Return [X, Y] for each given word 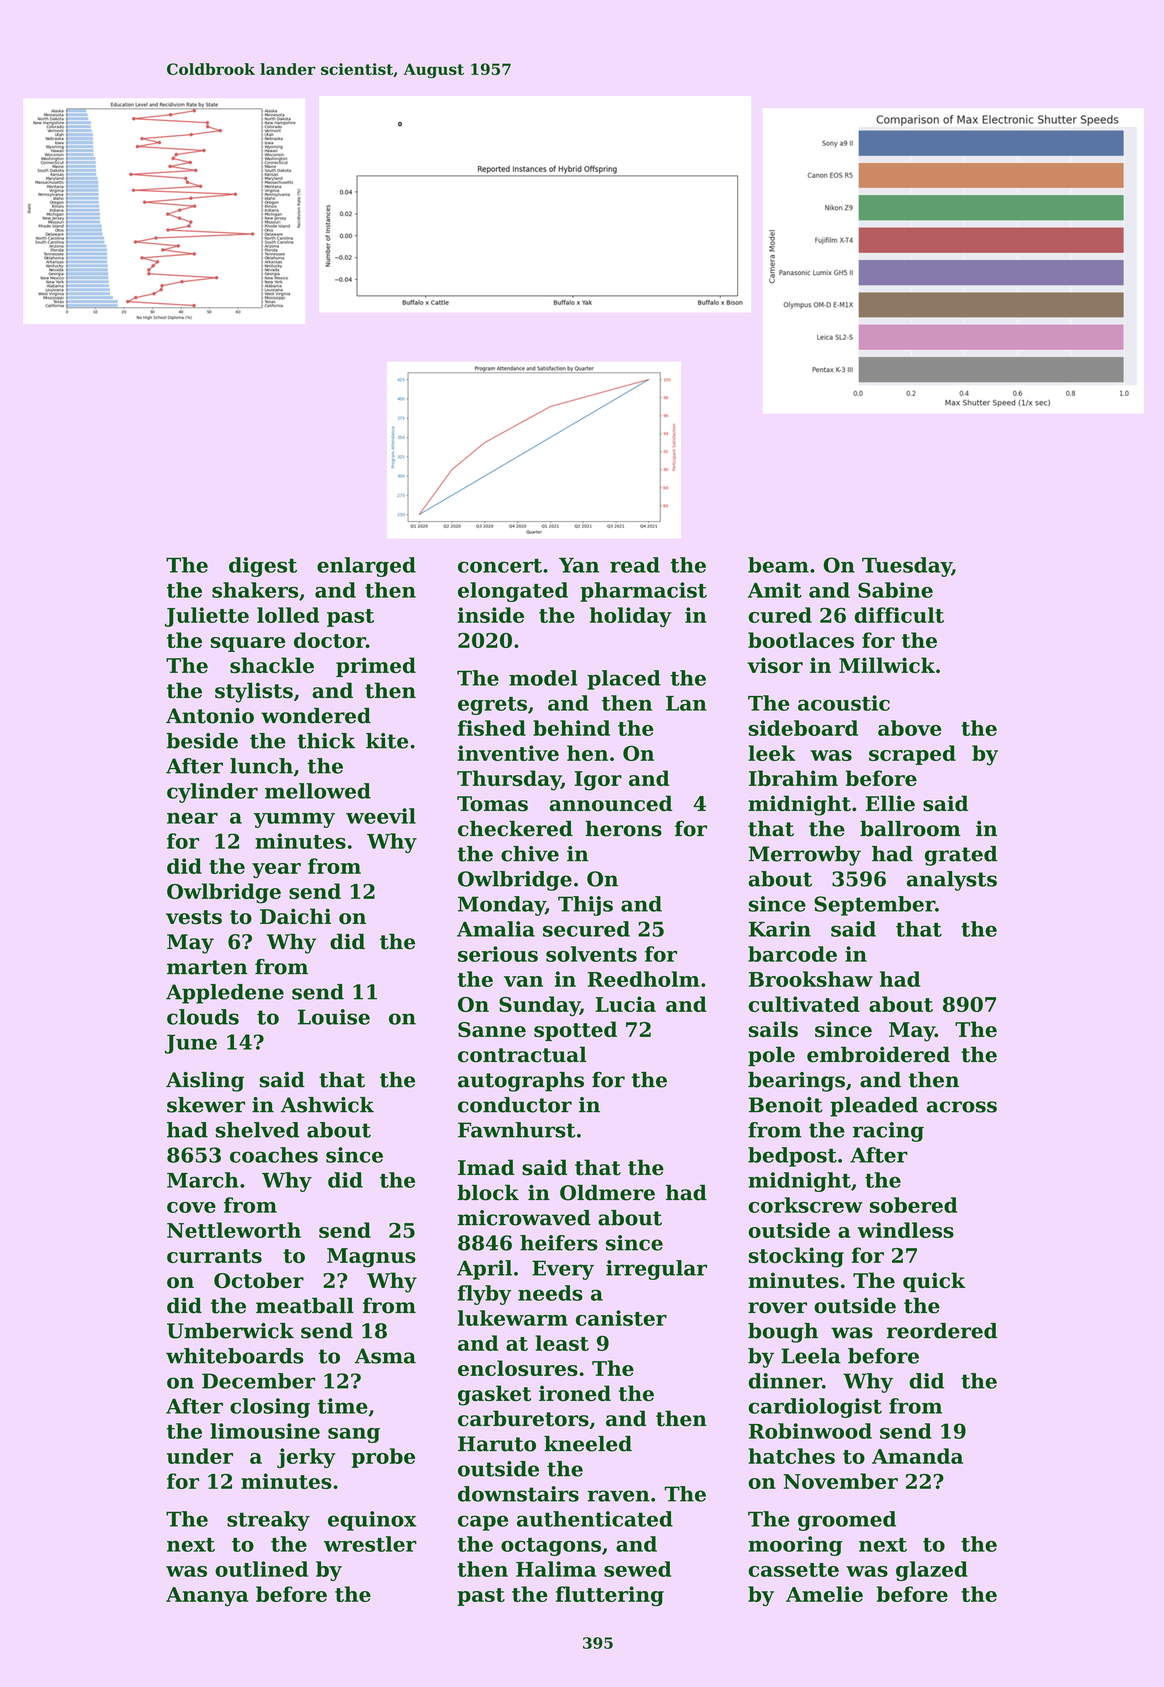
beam [778, 565]
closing [270, 1408]
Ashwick [327, 1105]
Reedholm [644, 979]
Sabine [895, 590]
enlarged [366, 567]
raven [619, 1496]
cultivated [804, 1004]
